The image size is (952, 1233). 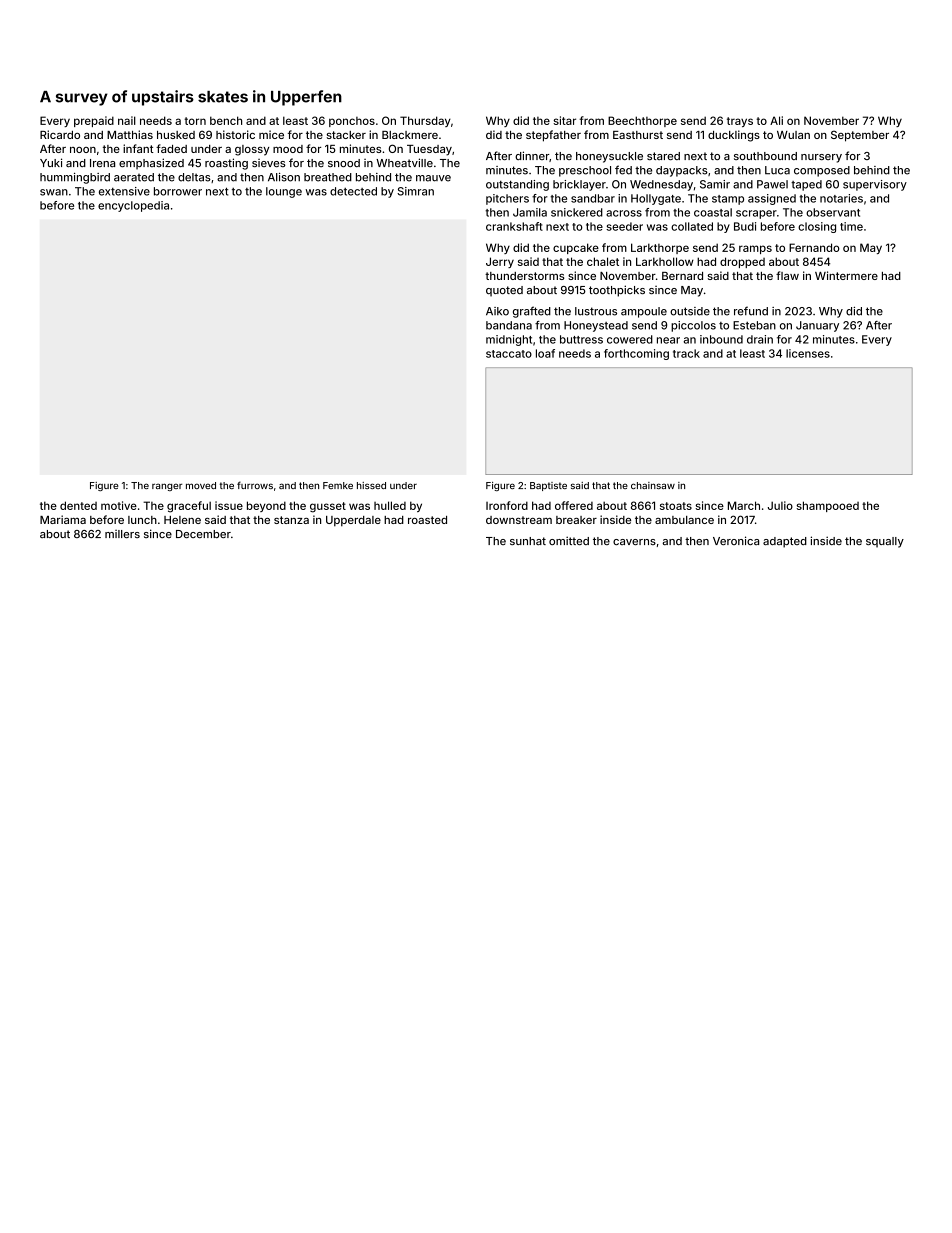 What do you see at coordinates (51, 162) in the screenshot?
I see `Yuki` at bounding box center [51, 162].
